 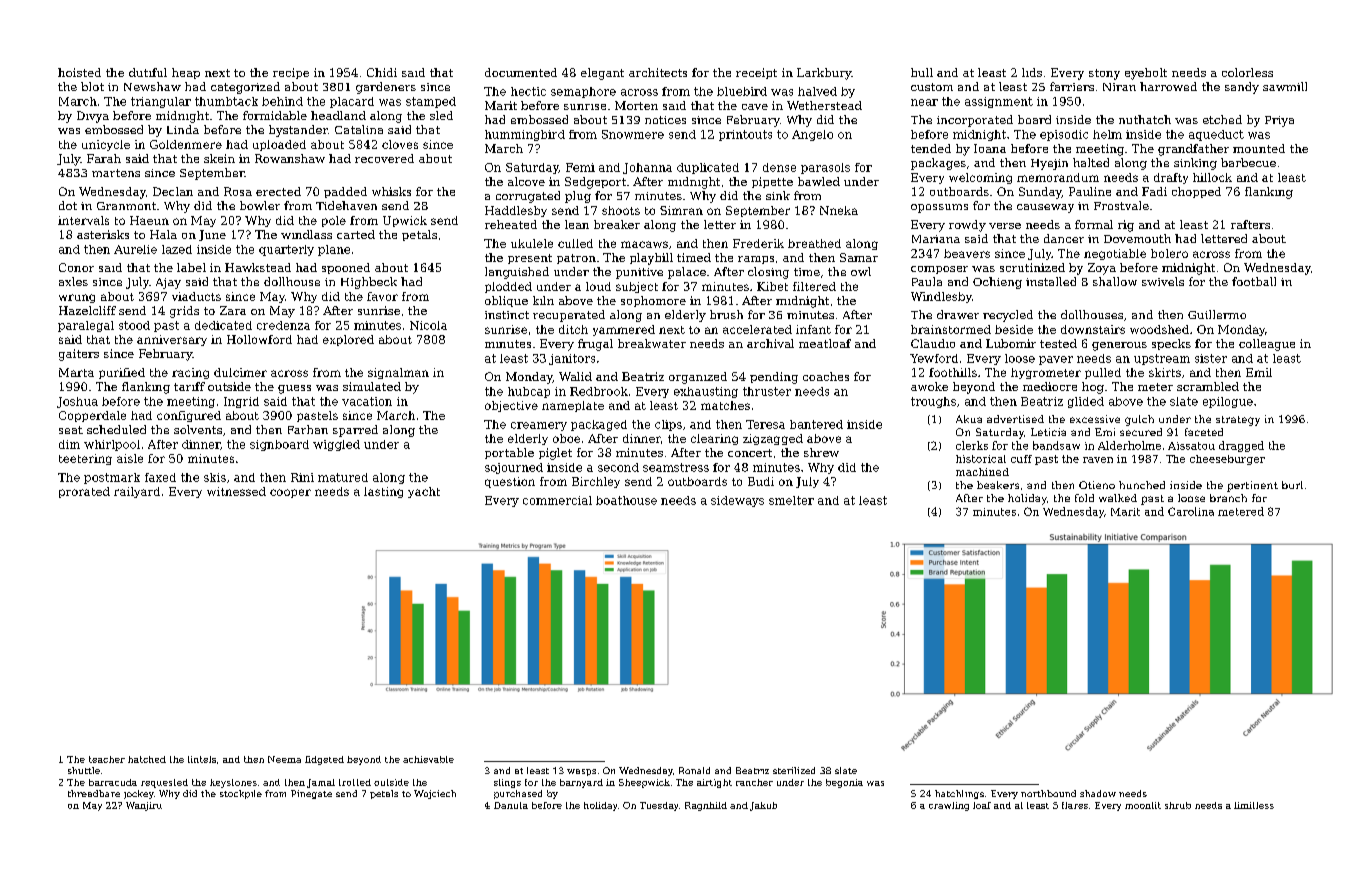 What do you see at coordinates (681, 210) in the screenshot?
I see `Simran` at bounding box center [681, 210].
